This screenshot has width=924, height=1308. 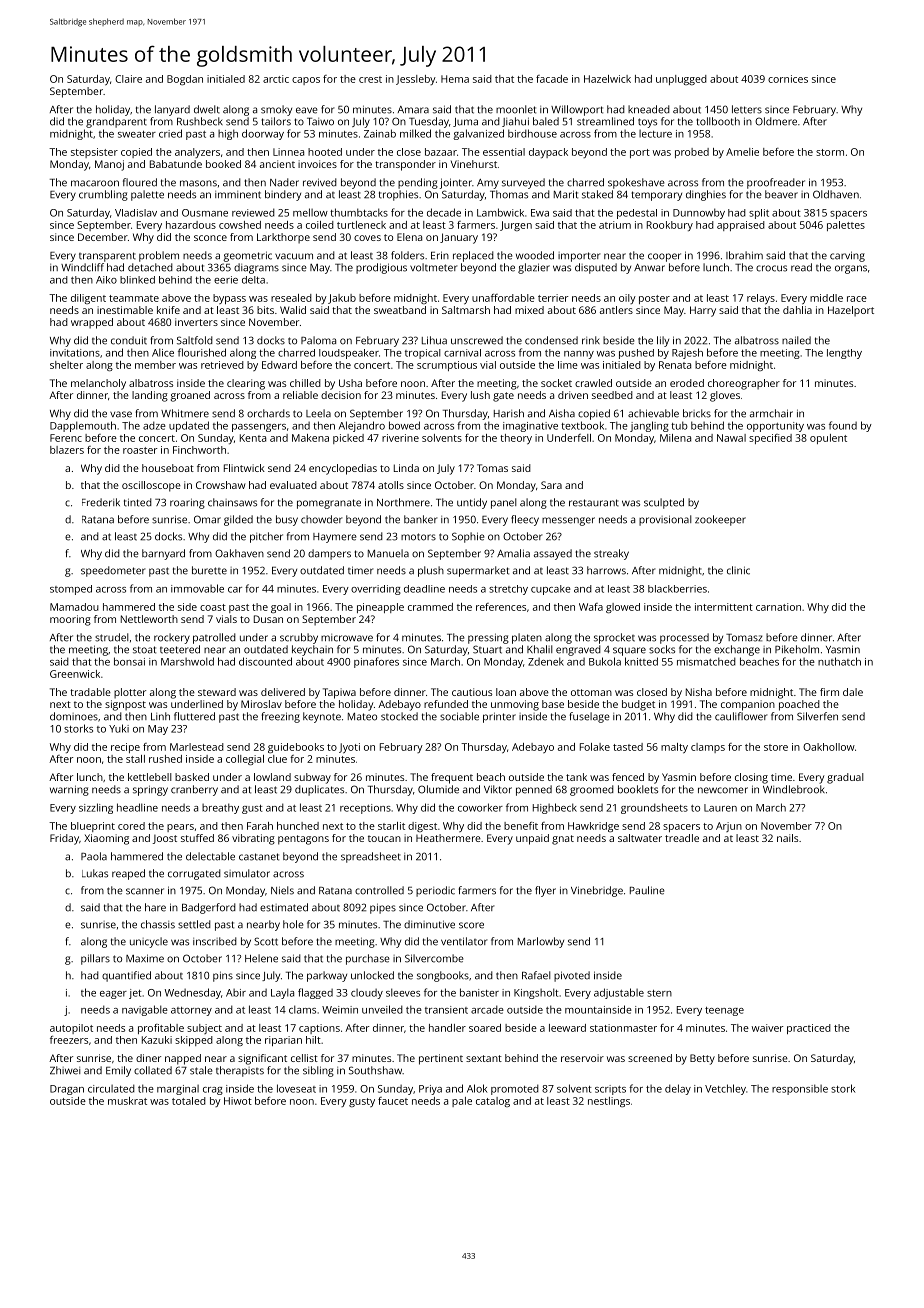 I want to click on controlled, so click(x=379, y=890).
